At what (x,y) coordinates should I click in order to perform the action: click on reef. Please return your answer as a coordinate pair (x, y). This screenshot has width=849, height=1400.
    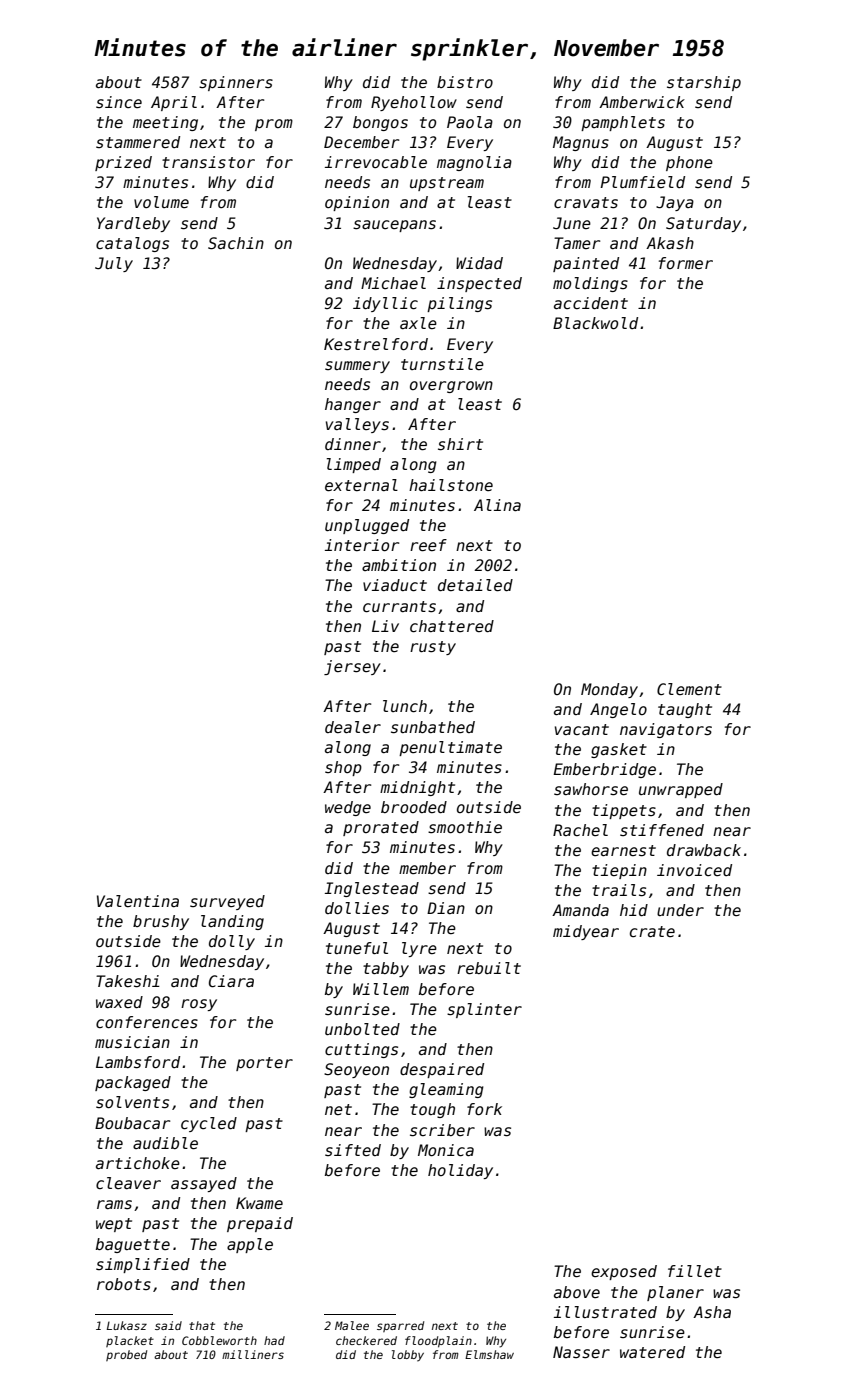
    Looking at the image, I should click on (428, 545).
